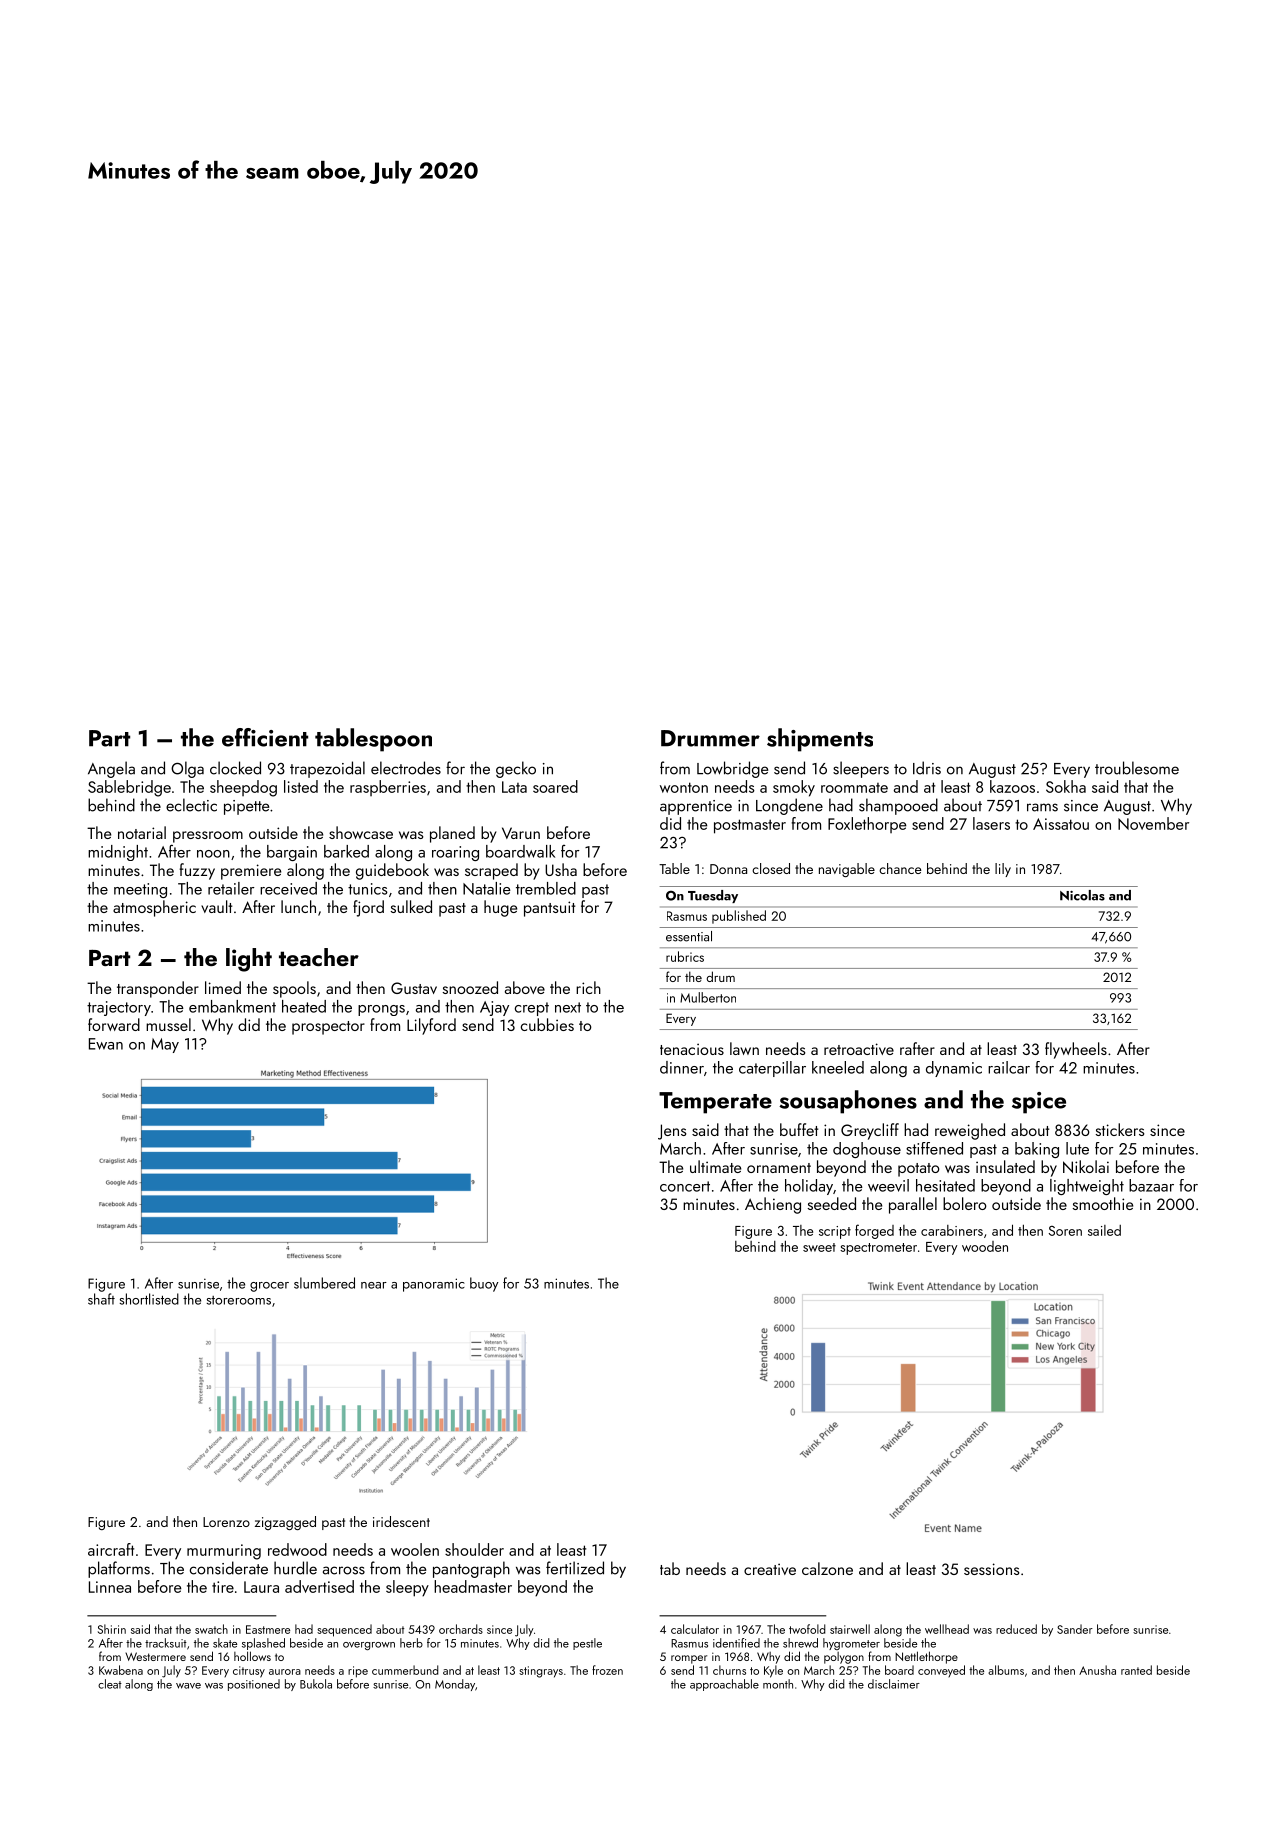 The height and width of the screenshot is (1821, 1288). Describe the element at coordinates (155, 1656) in the screenshot. I see `Westermere` at that location.
